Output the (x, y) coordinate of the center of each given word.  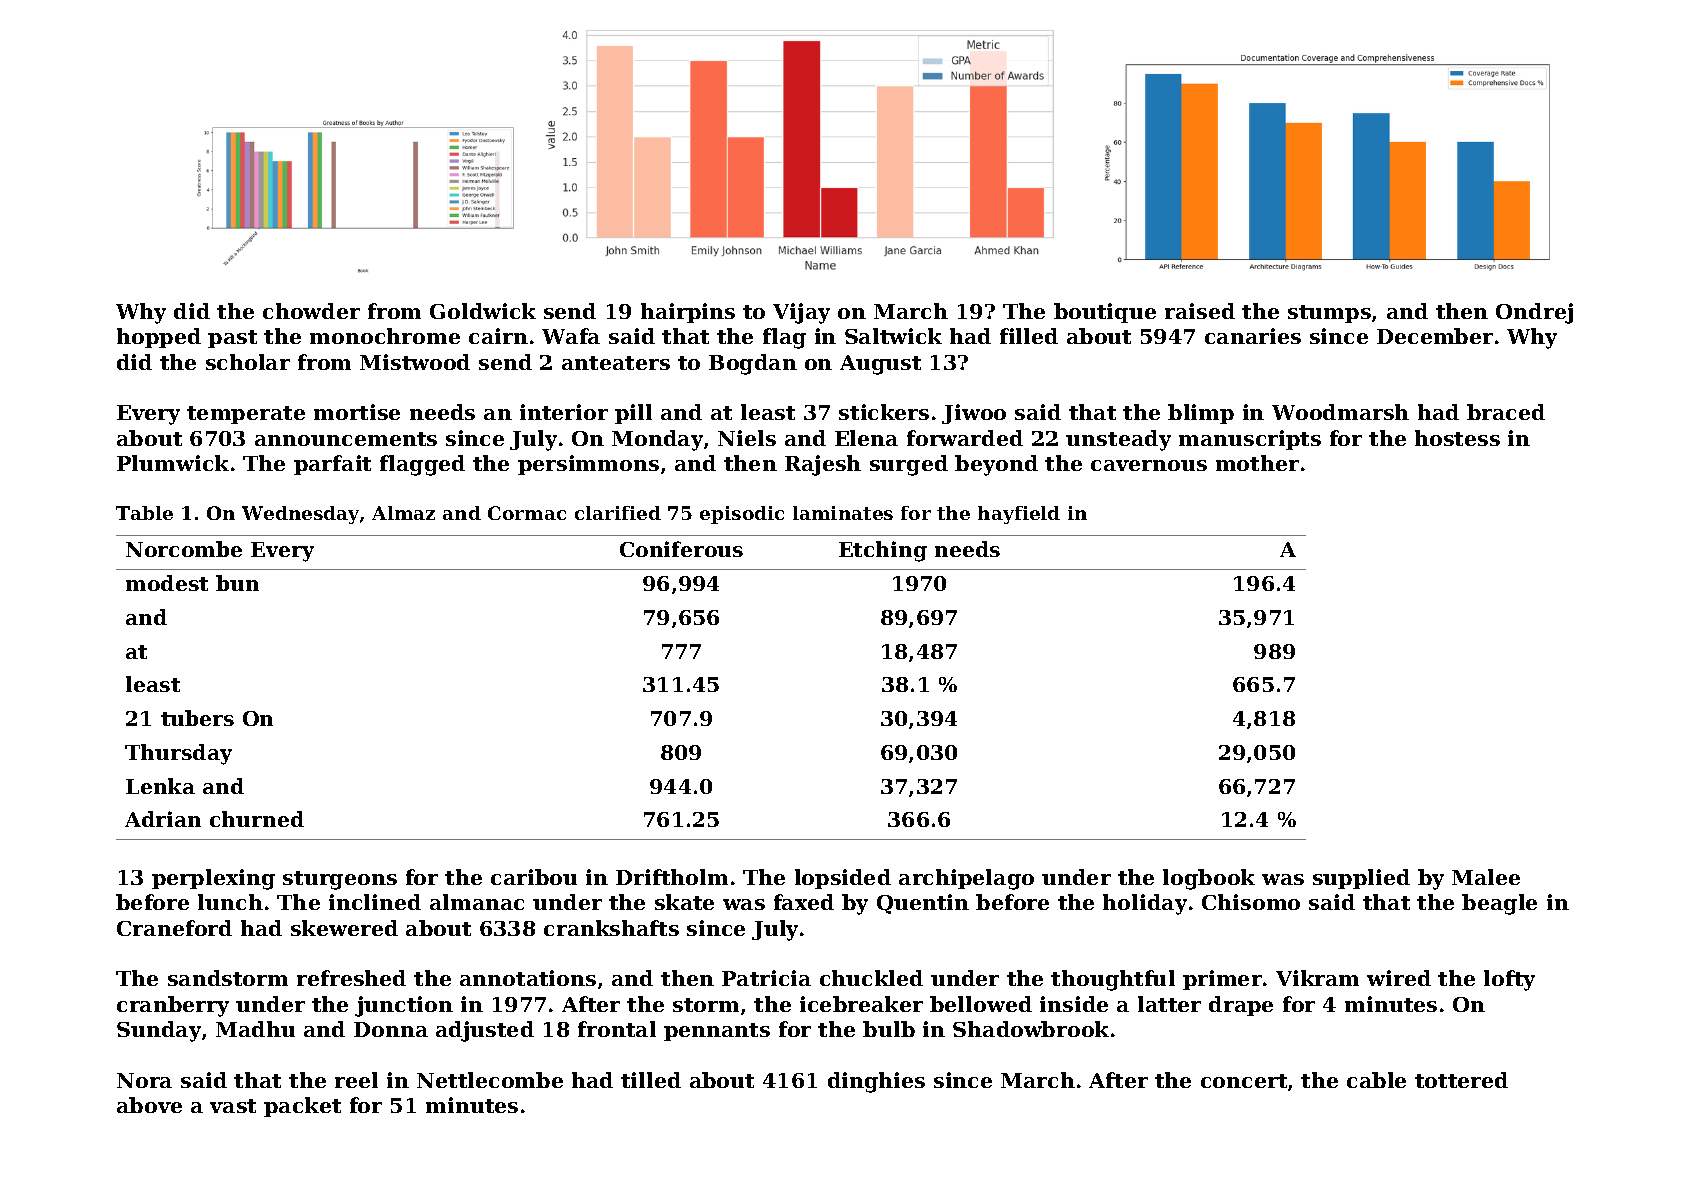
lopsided (843, 879)
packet (302, 1107)
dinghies (876, 1082)
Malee (1486, 877)
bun (237, 583)
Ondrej (1534, 313)
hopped (159, 338)
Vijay (801, 313)
